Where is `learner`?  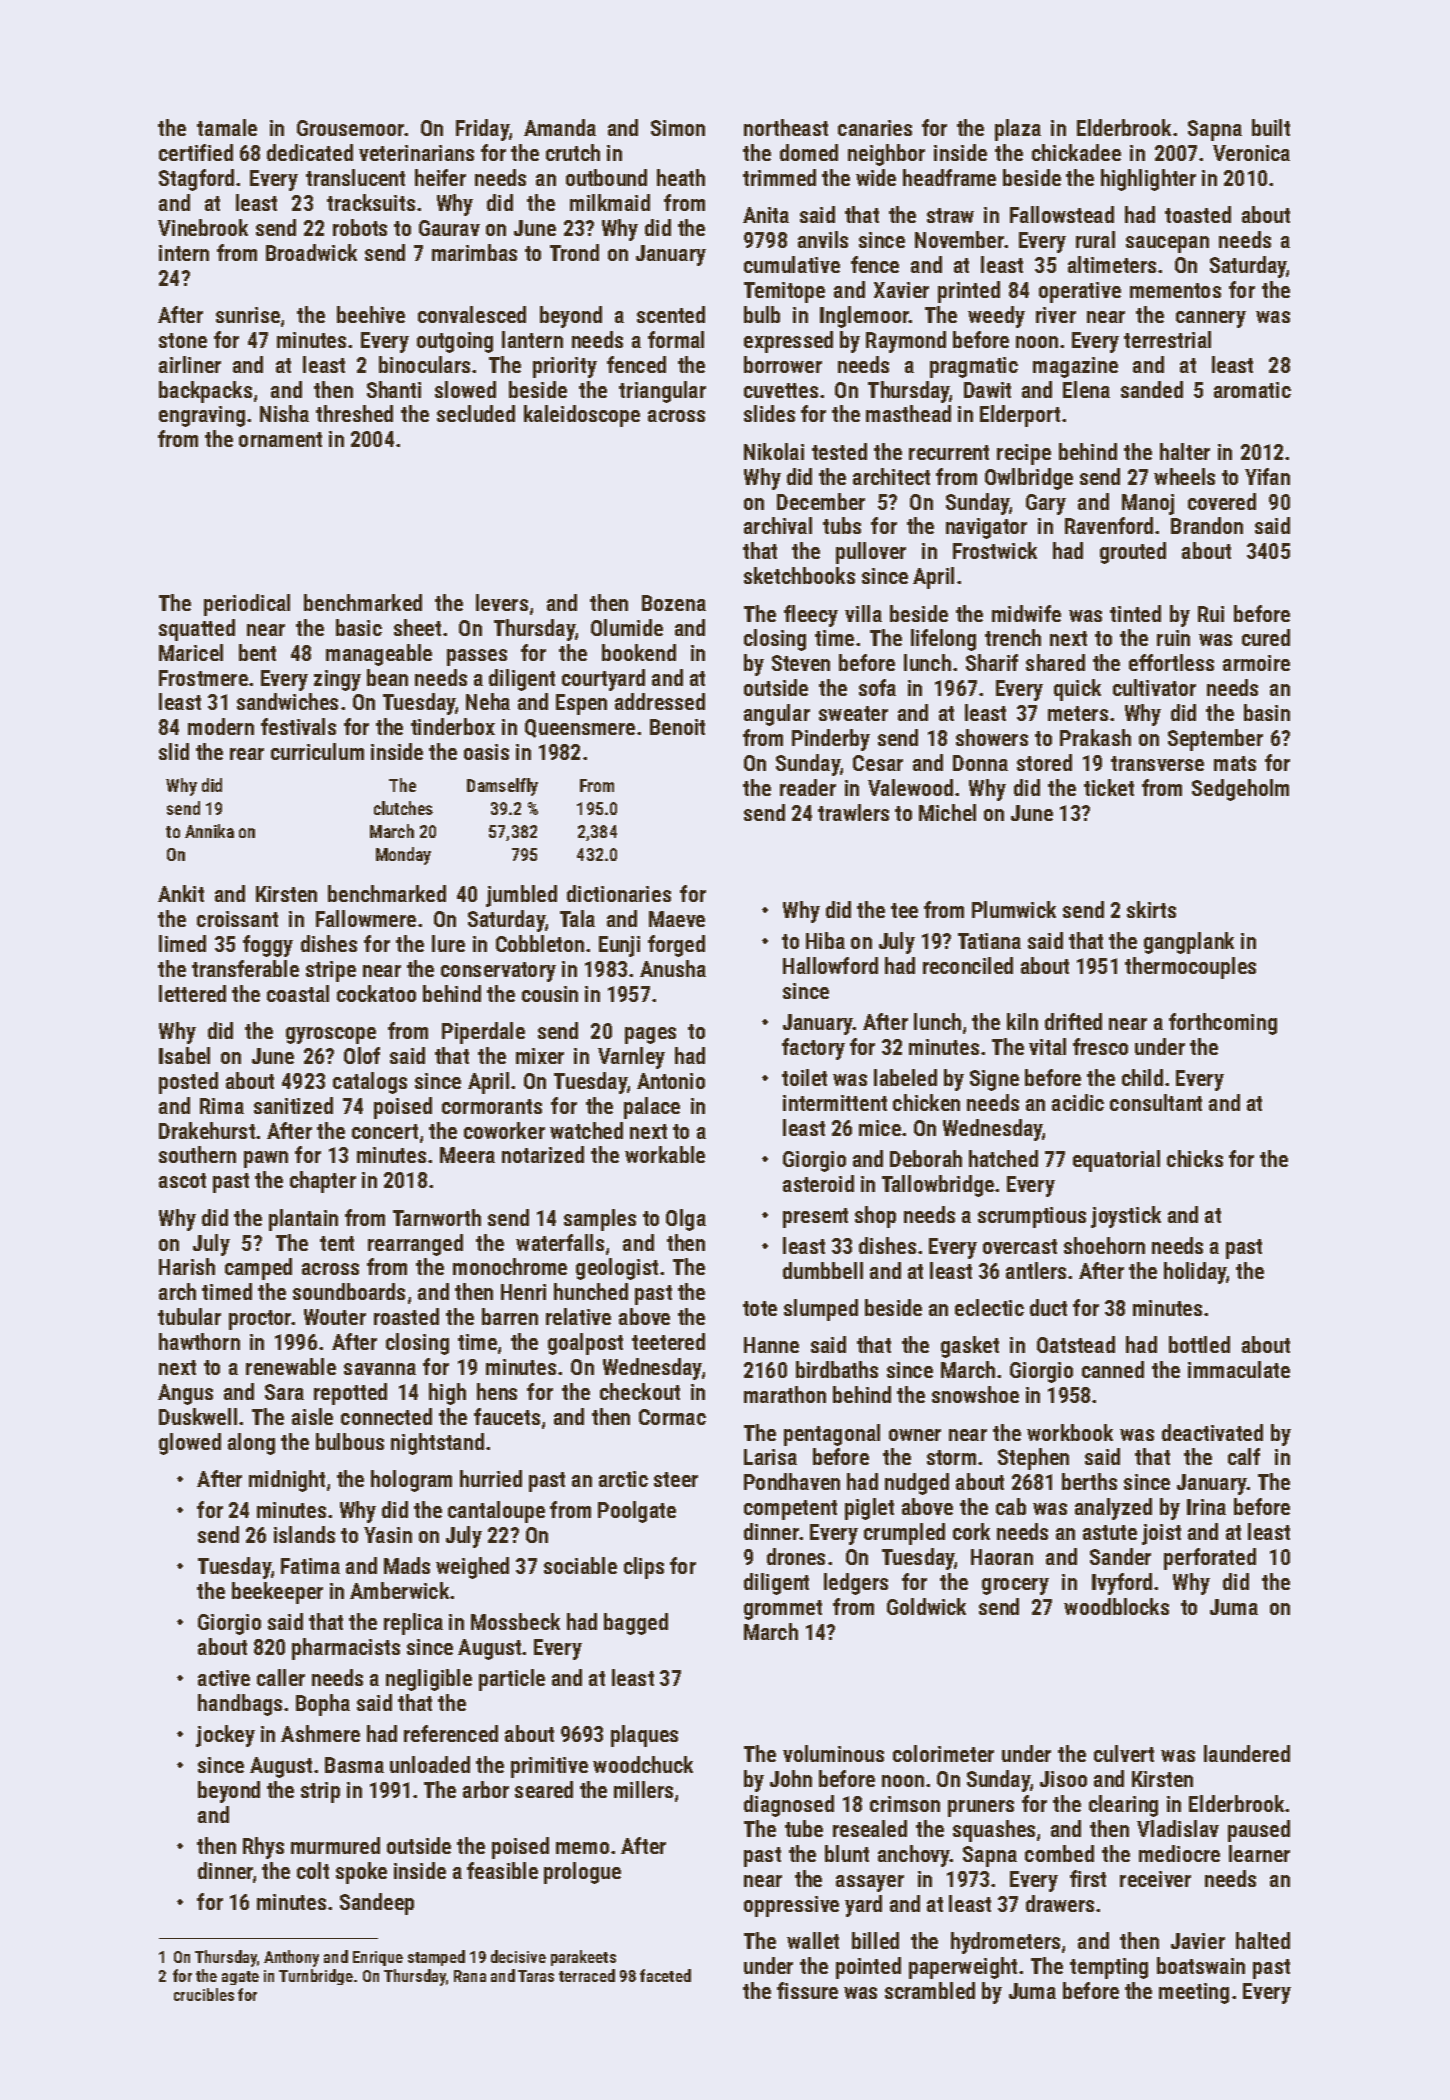
learner is located at coordinates (1259, 1853).
